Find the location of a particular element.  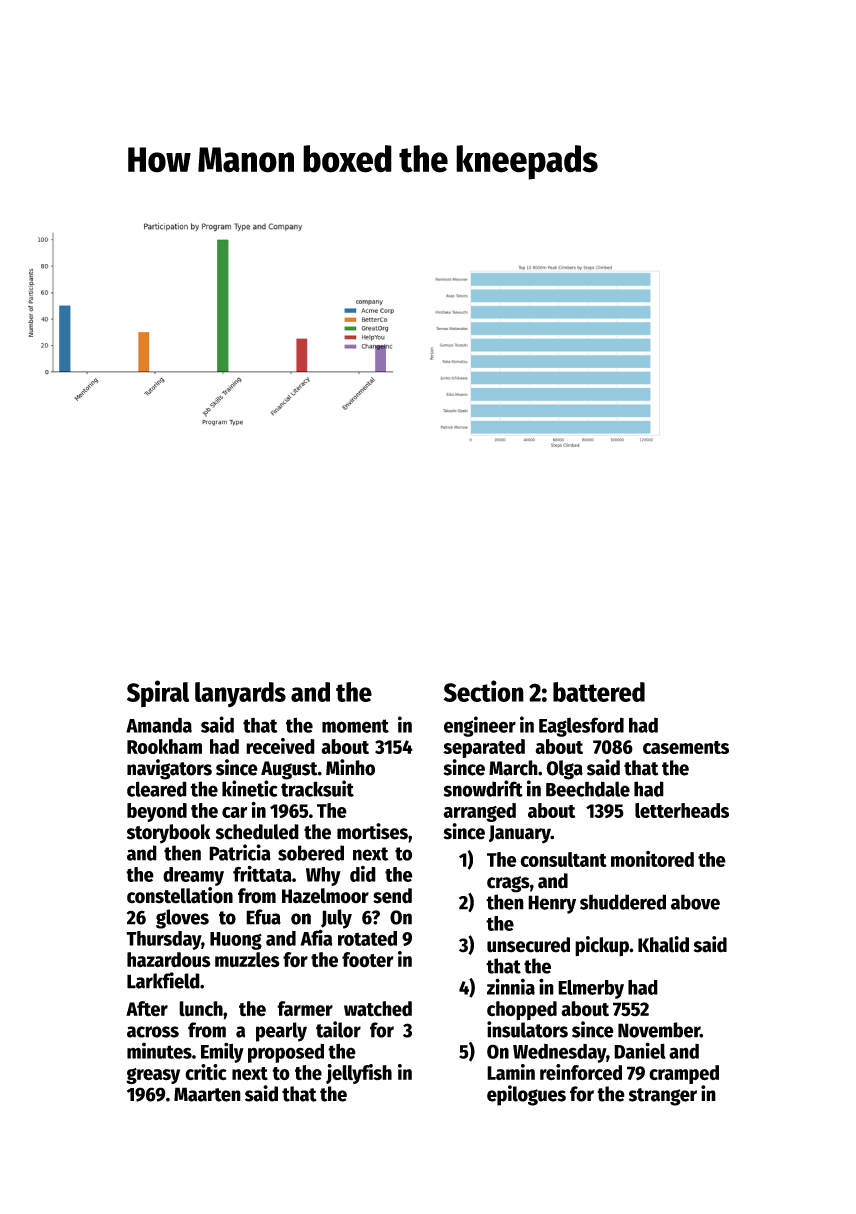

Maarten is located at coordinates (207, 1094).
